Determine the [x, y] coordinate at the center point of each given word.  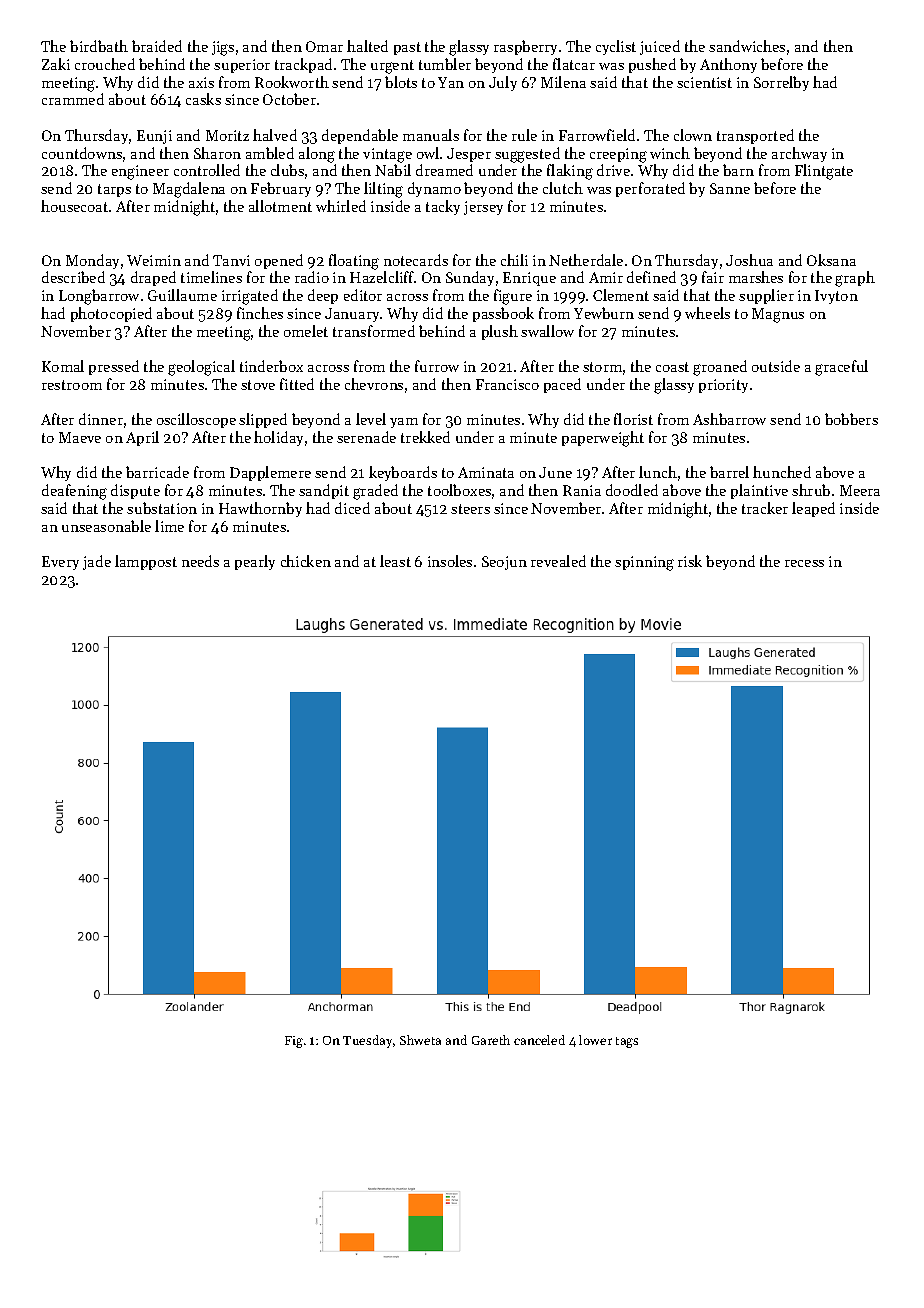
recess [804, 563]
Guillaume [182, 295]
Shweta [420, 1040]
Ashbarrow [729, 419]
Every [60, 563]
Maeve [80, 437]
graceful [841, 368]
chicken [306, 561]
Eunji [154, 137]
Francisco [507, 384]
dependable [360, 136]
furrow [437, 366]
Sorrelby [781, 83]
